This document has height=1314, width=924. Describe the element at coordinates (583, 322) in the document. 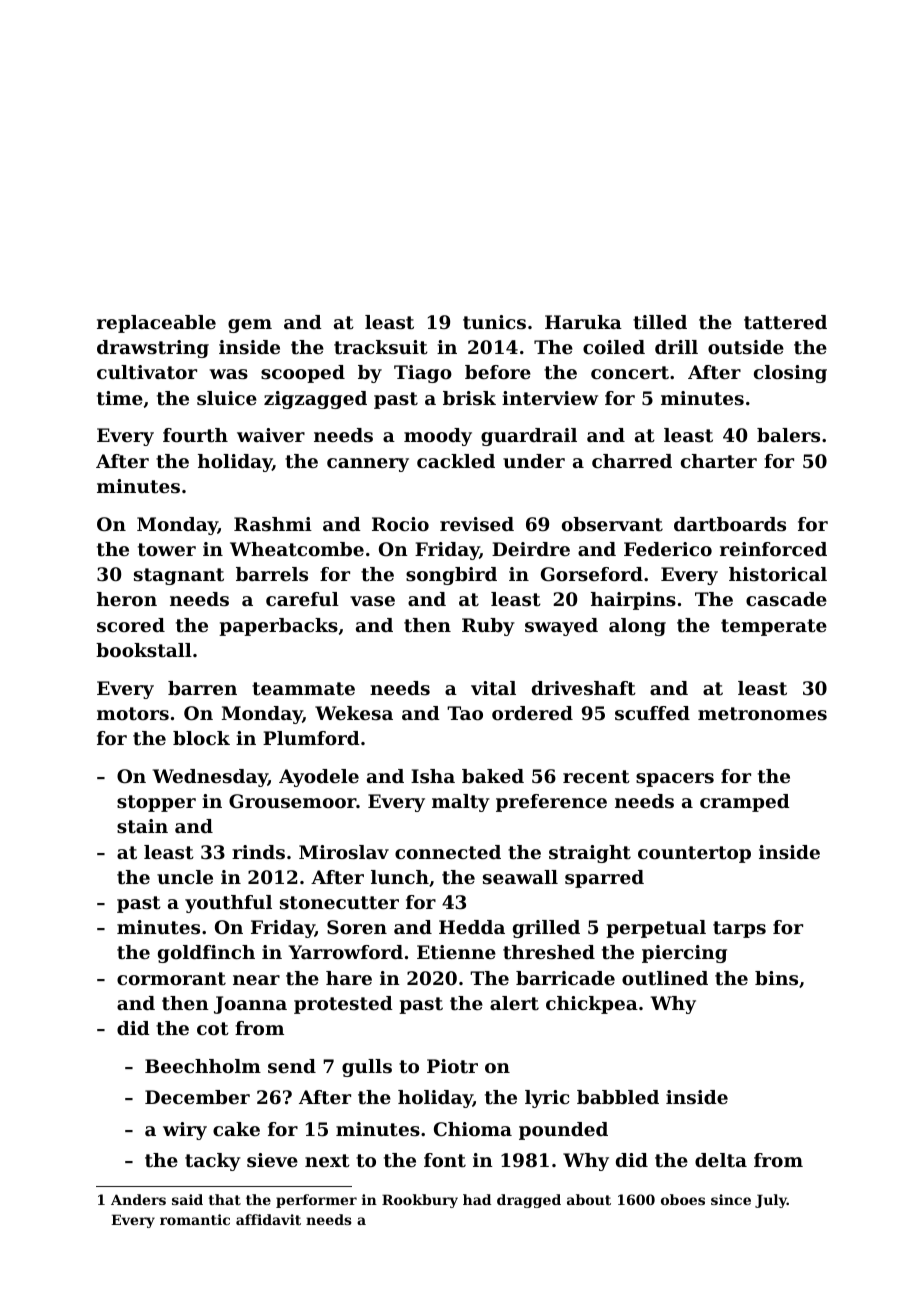

I see `Haruka` at that location.
